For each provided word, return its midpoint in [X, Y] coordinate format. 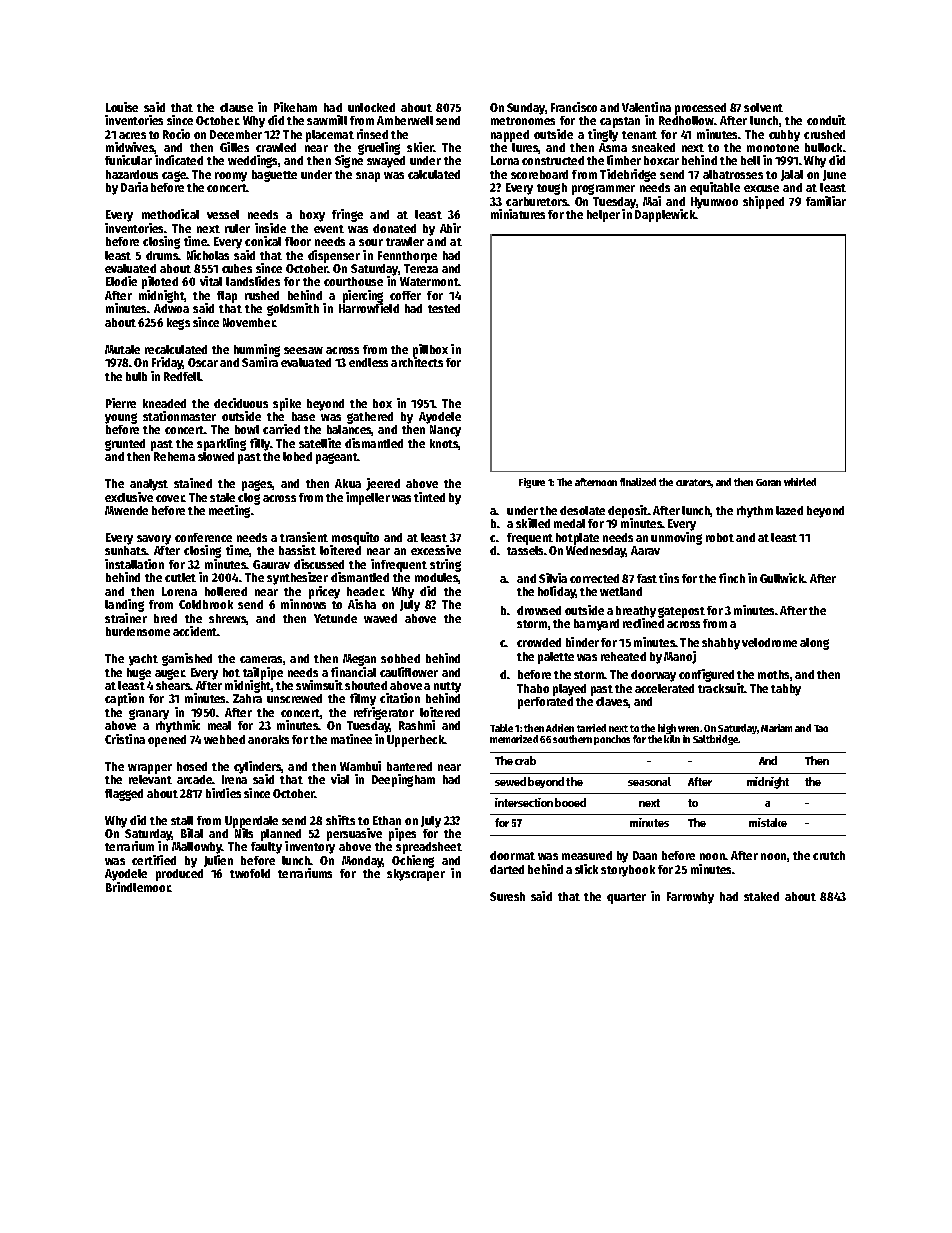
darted [507, 869]
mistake [768, 822]
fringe [347, 215]
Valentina [646, 107]
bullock [824, 147]
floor [298, 241]
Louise [122, 107]
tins [669, 578]
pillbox [430, 350]
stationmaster [179, 416]
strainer [126, 618]
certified [154, 860]
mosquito [354, 539]
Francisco [574, 107]
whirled [800, 482]
